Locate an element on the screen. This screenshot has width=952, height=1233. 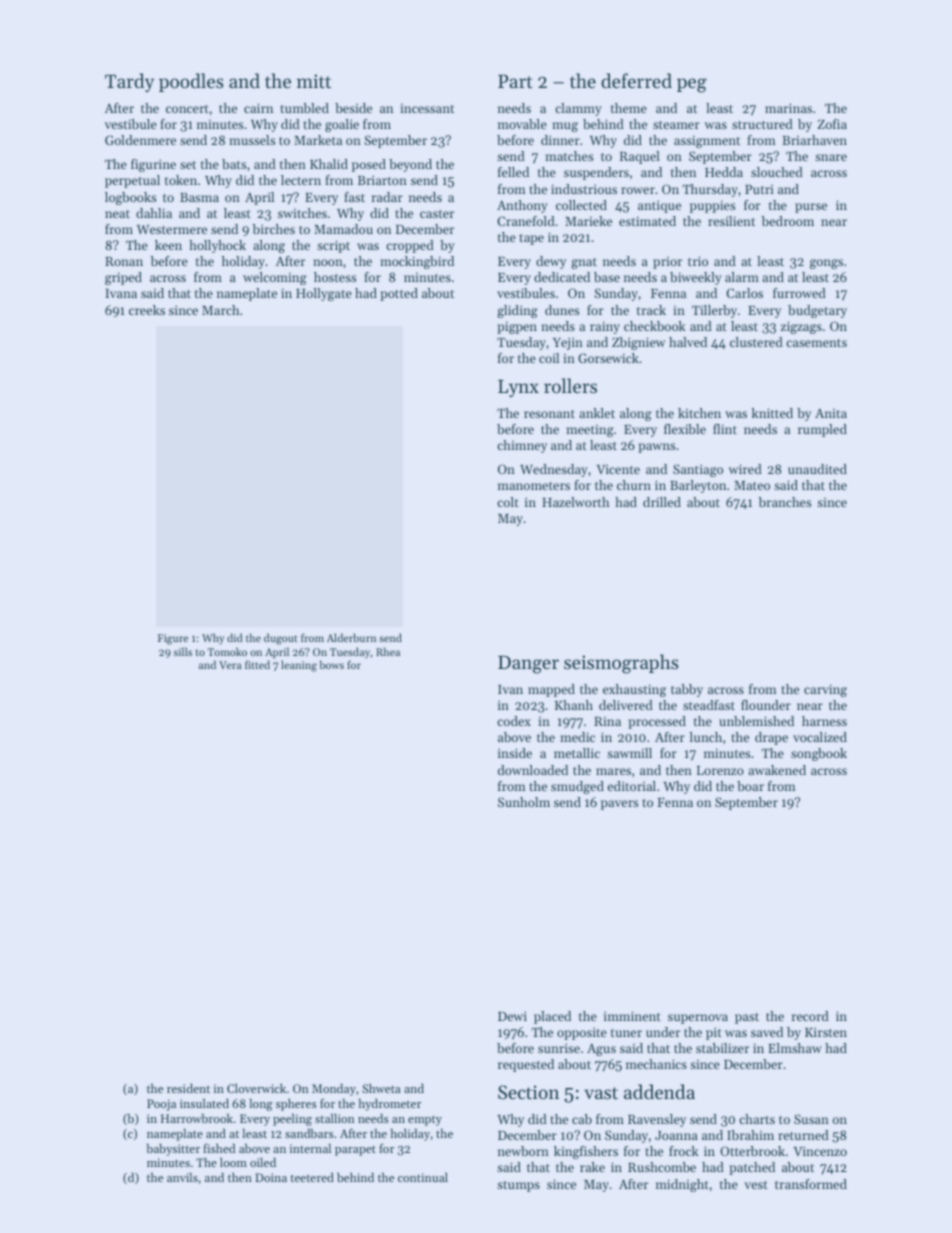
peg is located at coordinates (692, 85).
